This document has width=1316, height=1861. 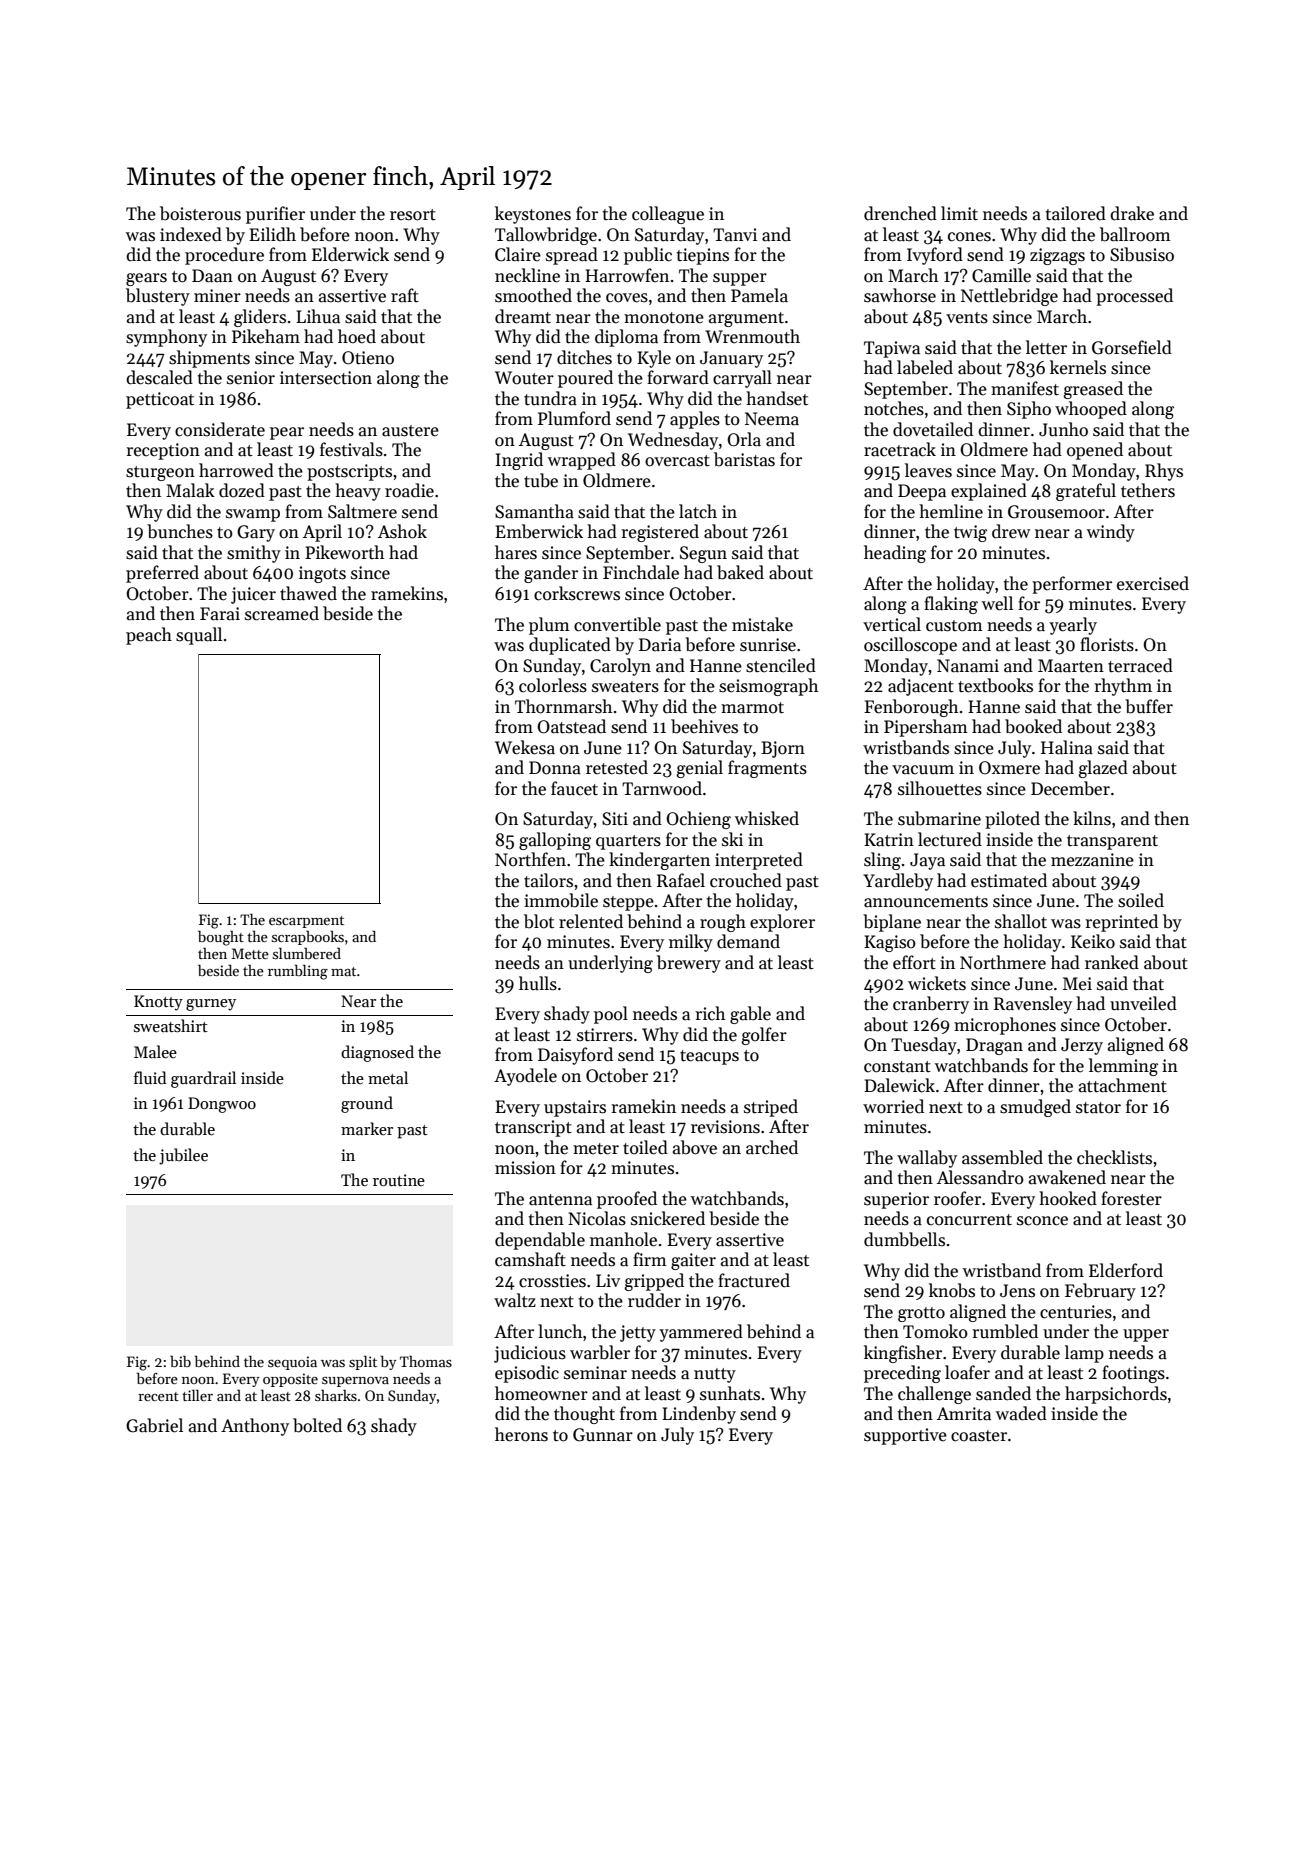 I want to click on split, so click(x=363, y=1362).
